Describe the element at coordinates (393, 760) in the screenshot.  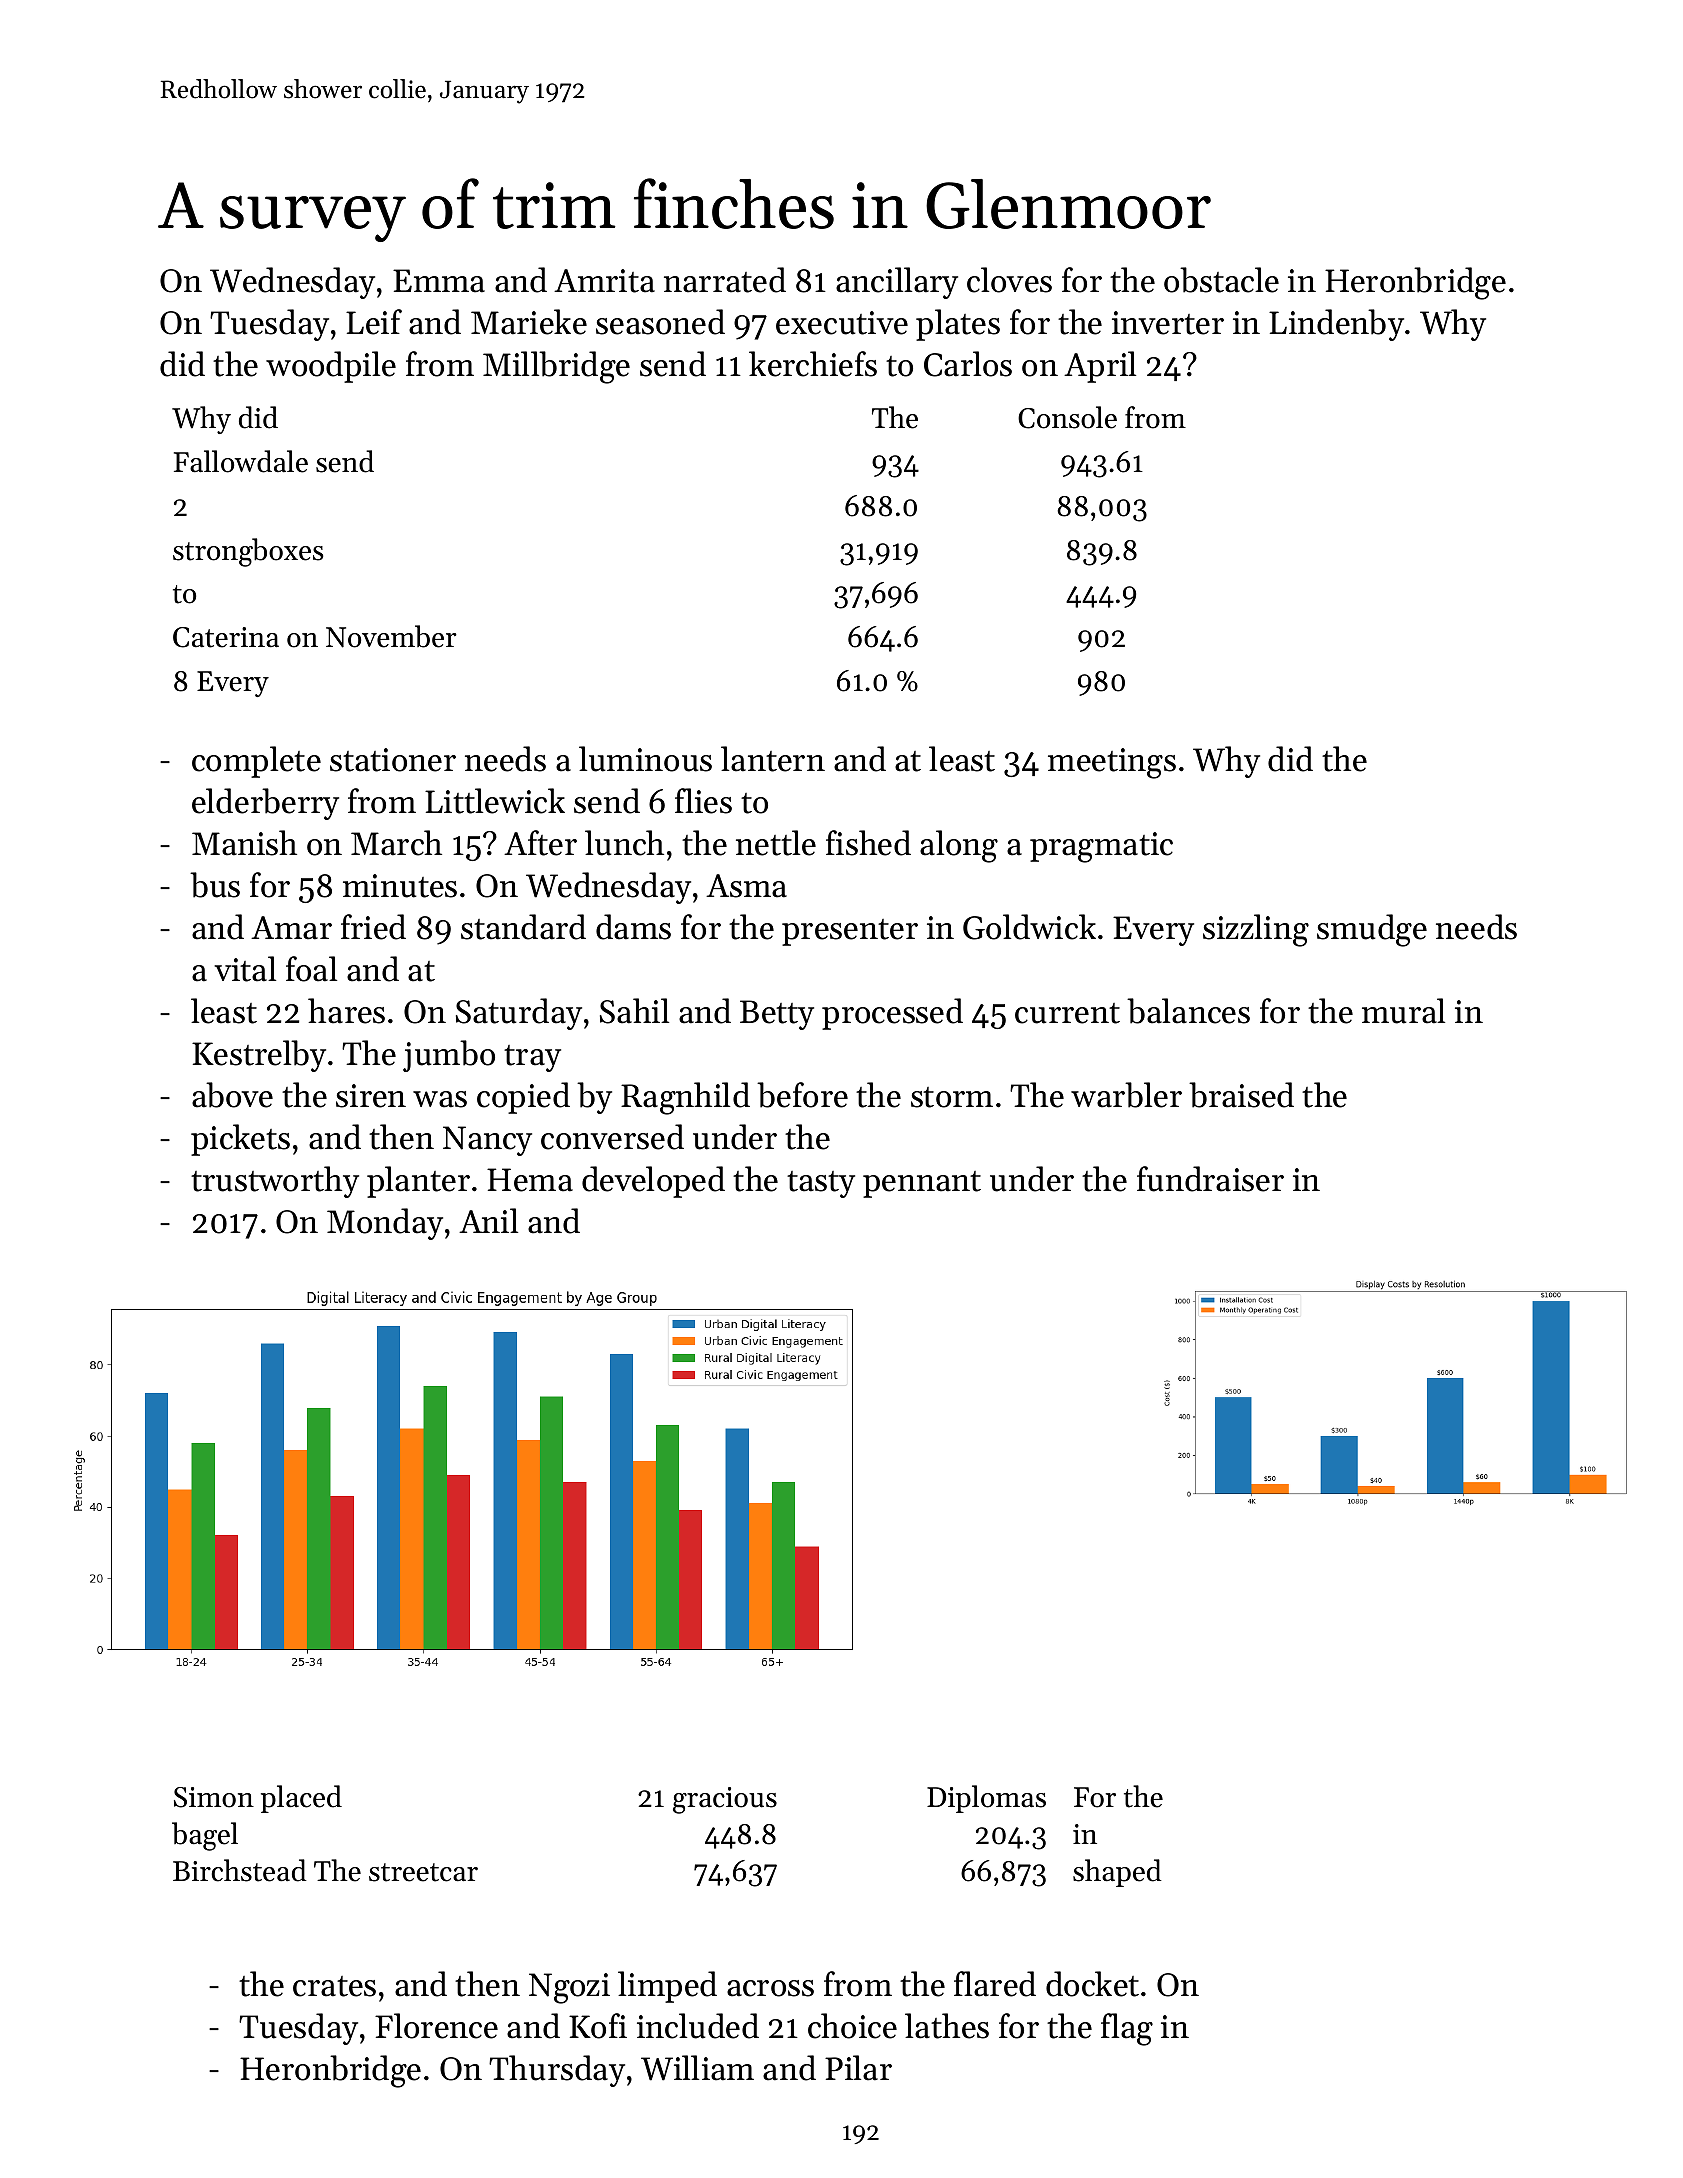
I see `stationer` at that location.
